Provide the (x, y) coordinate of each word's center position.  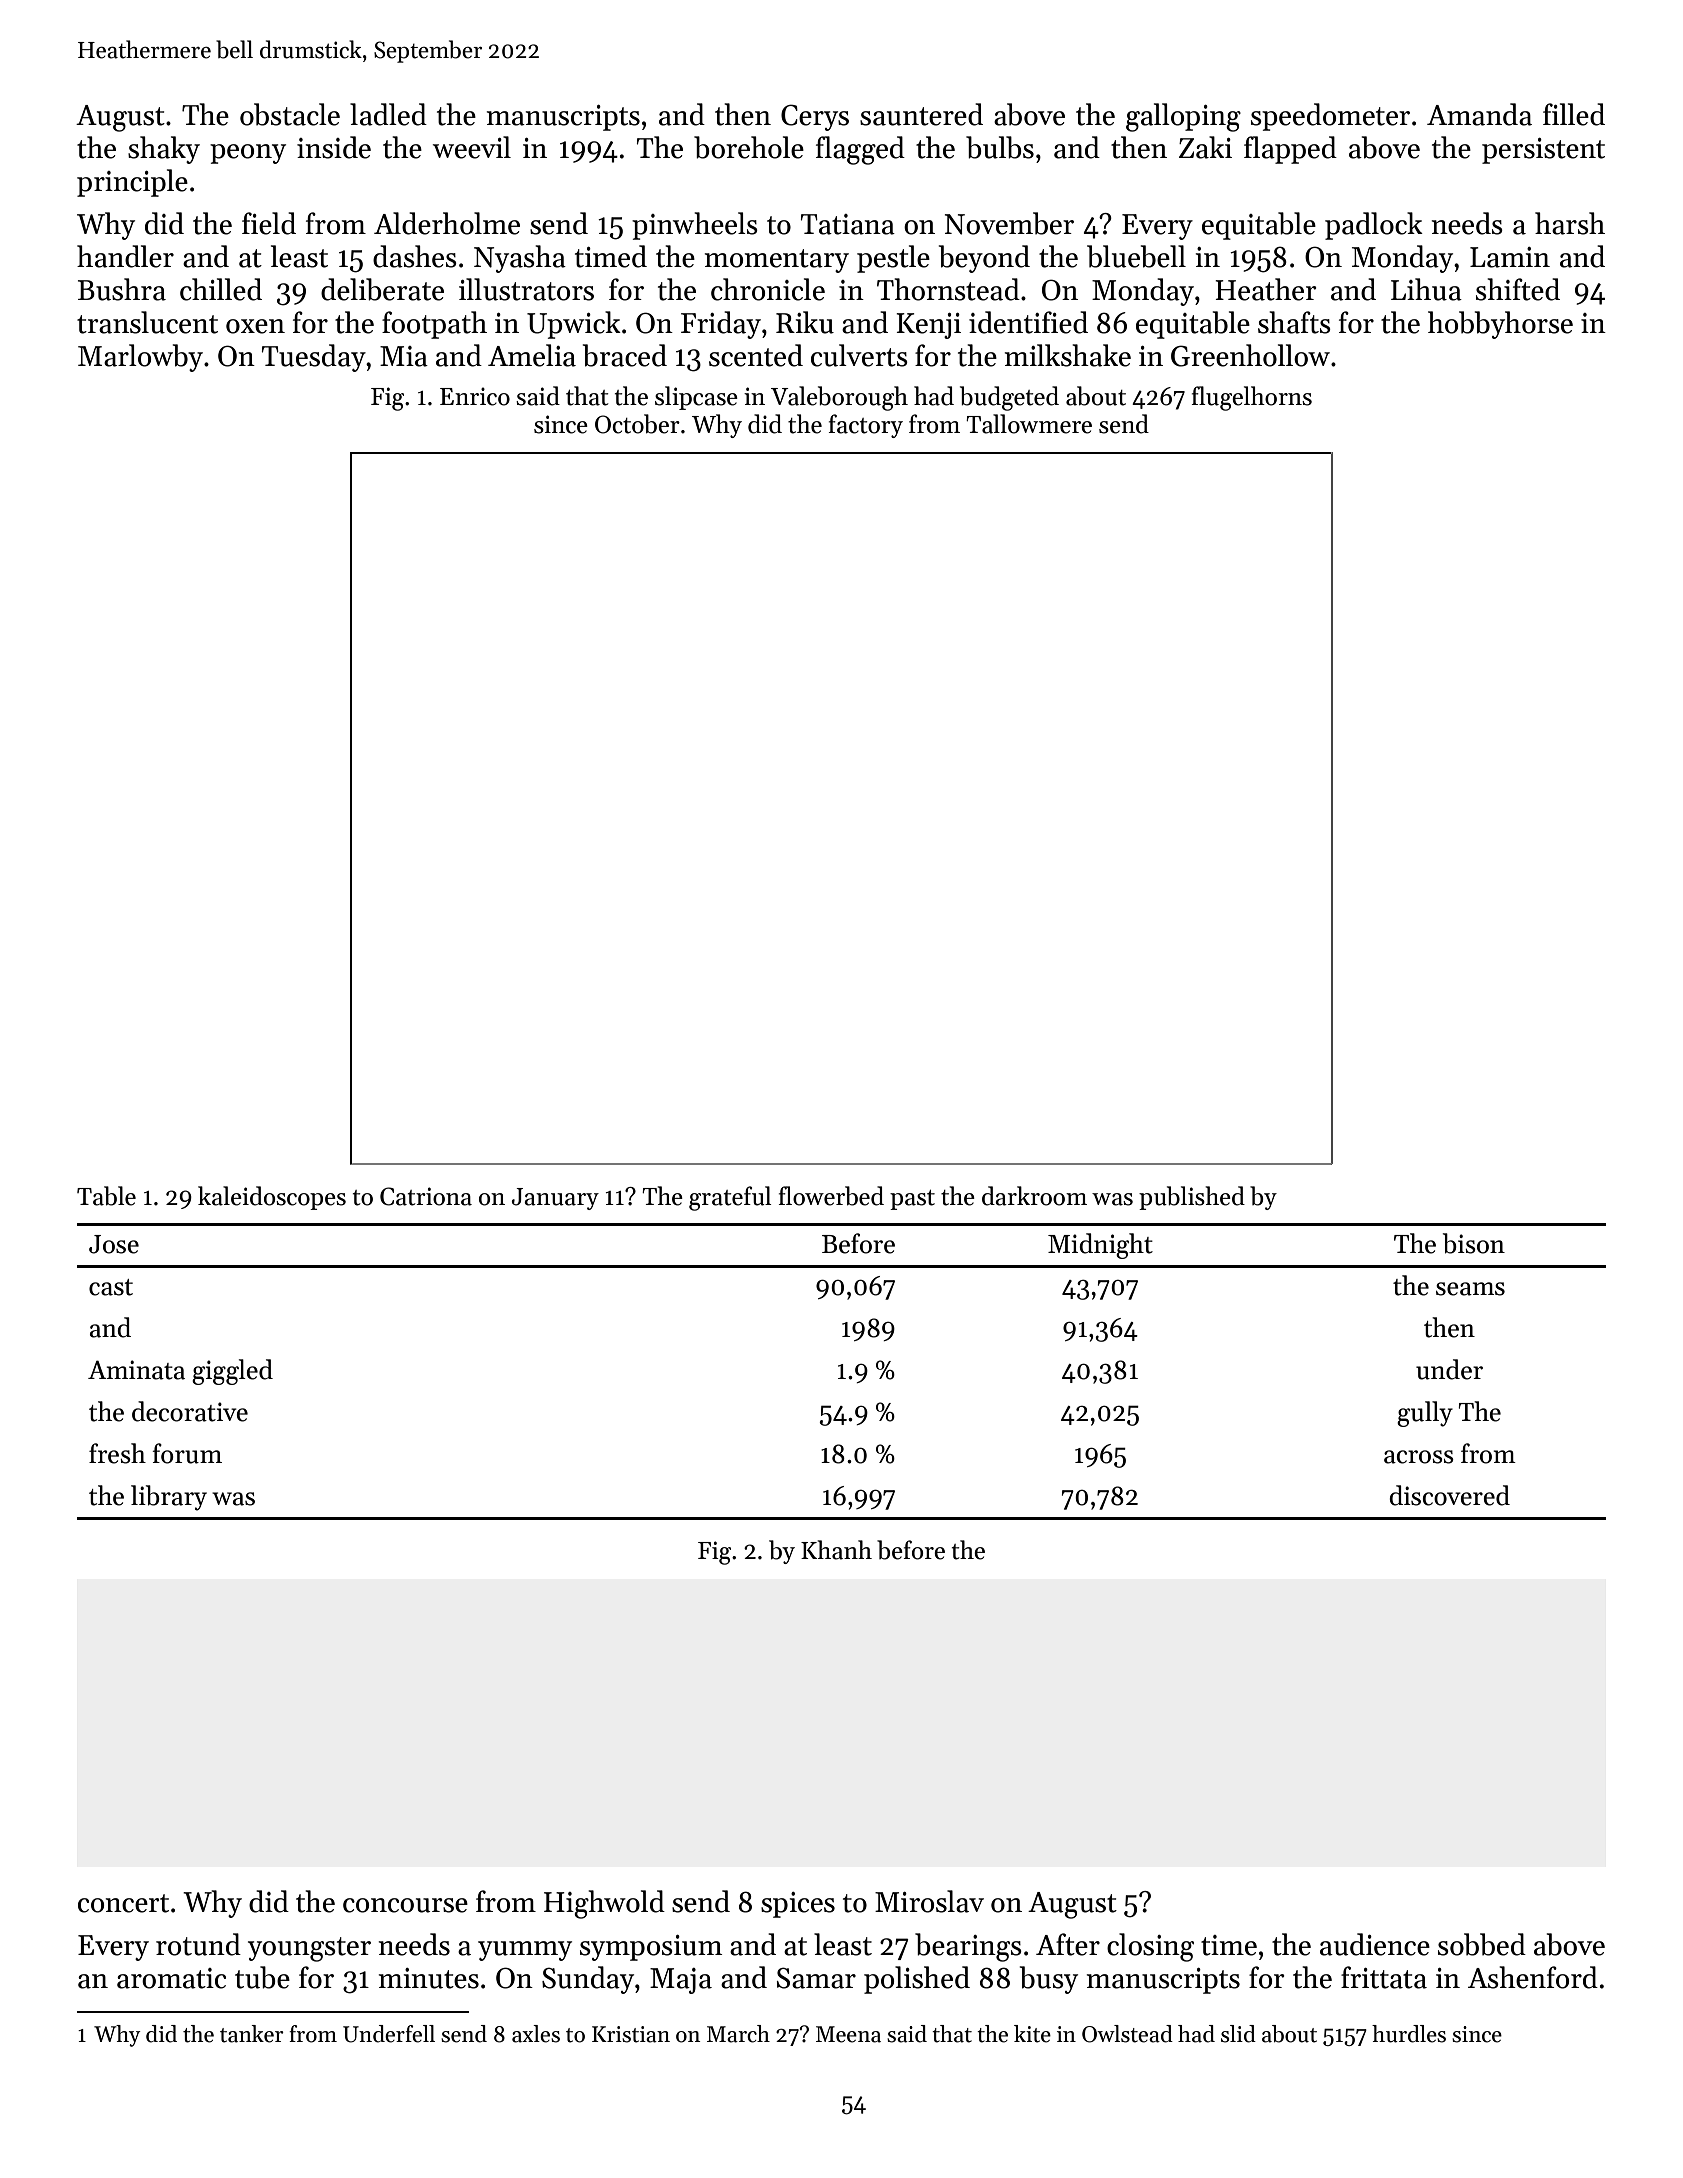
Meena (848, 2034)
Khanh (836, 1550)
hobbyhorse (1500, 325)
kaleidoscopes (272, 1198)
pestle (893, 259)
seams (1470, 1289)
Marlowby (140, 358)
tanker (252, 2034)
